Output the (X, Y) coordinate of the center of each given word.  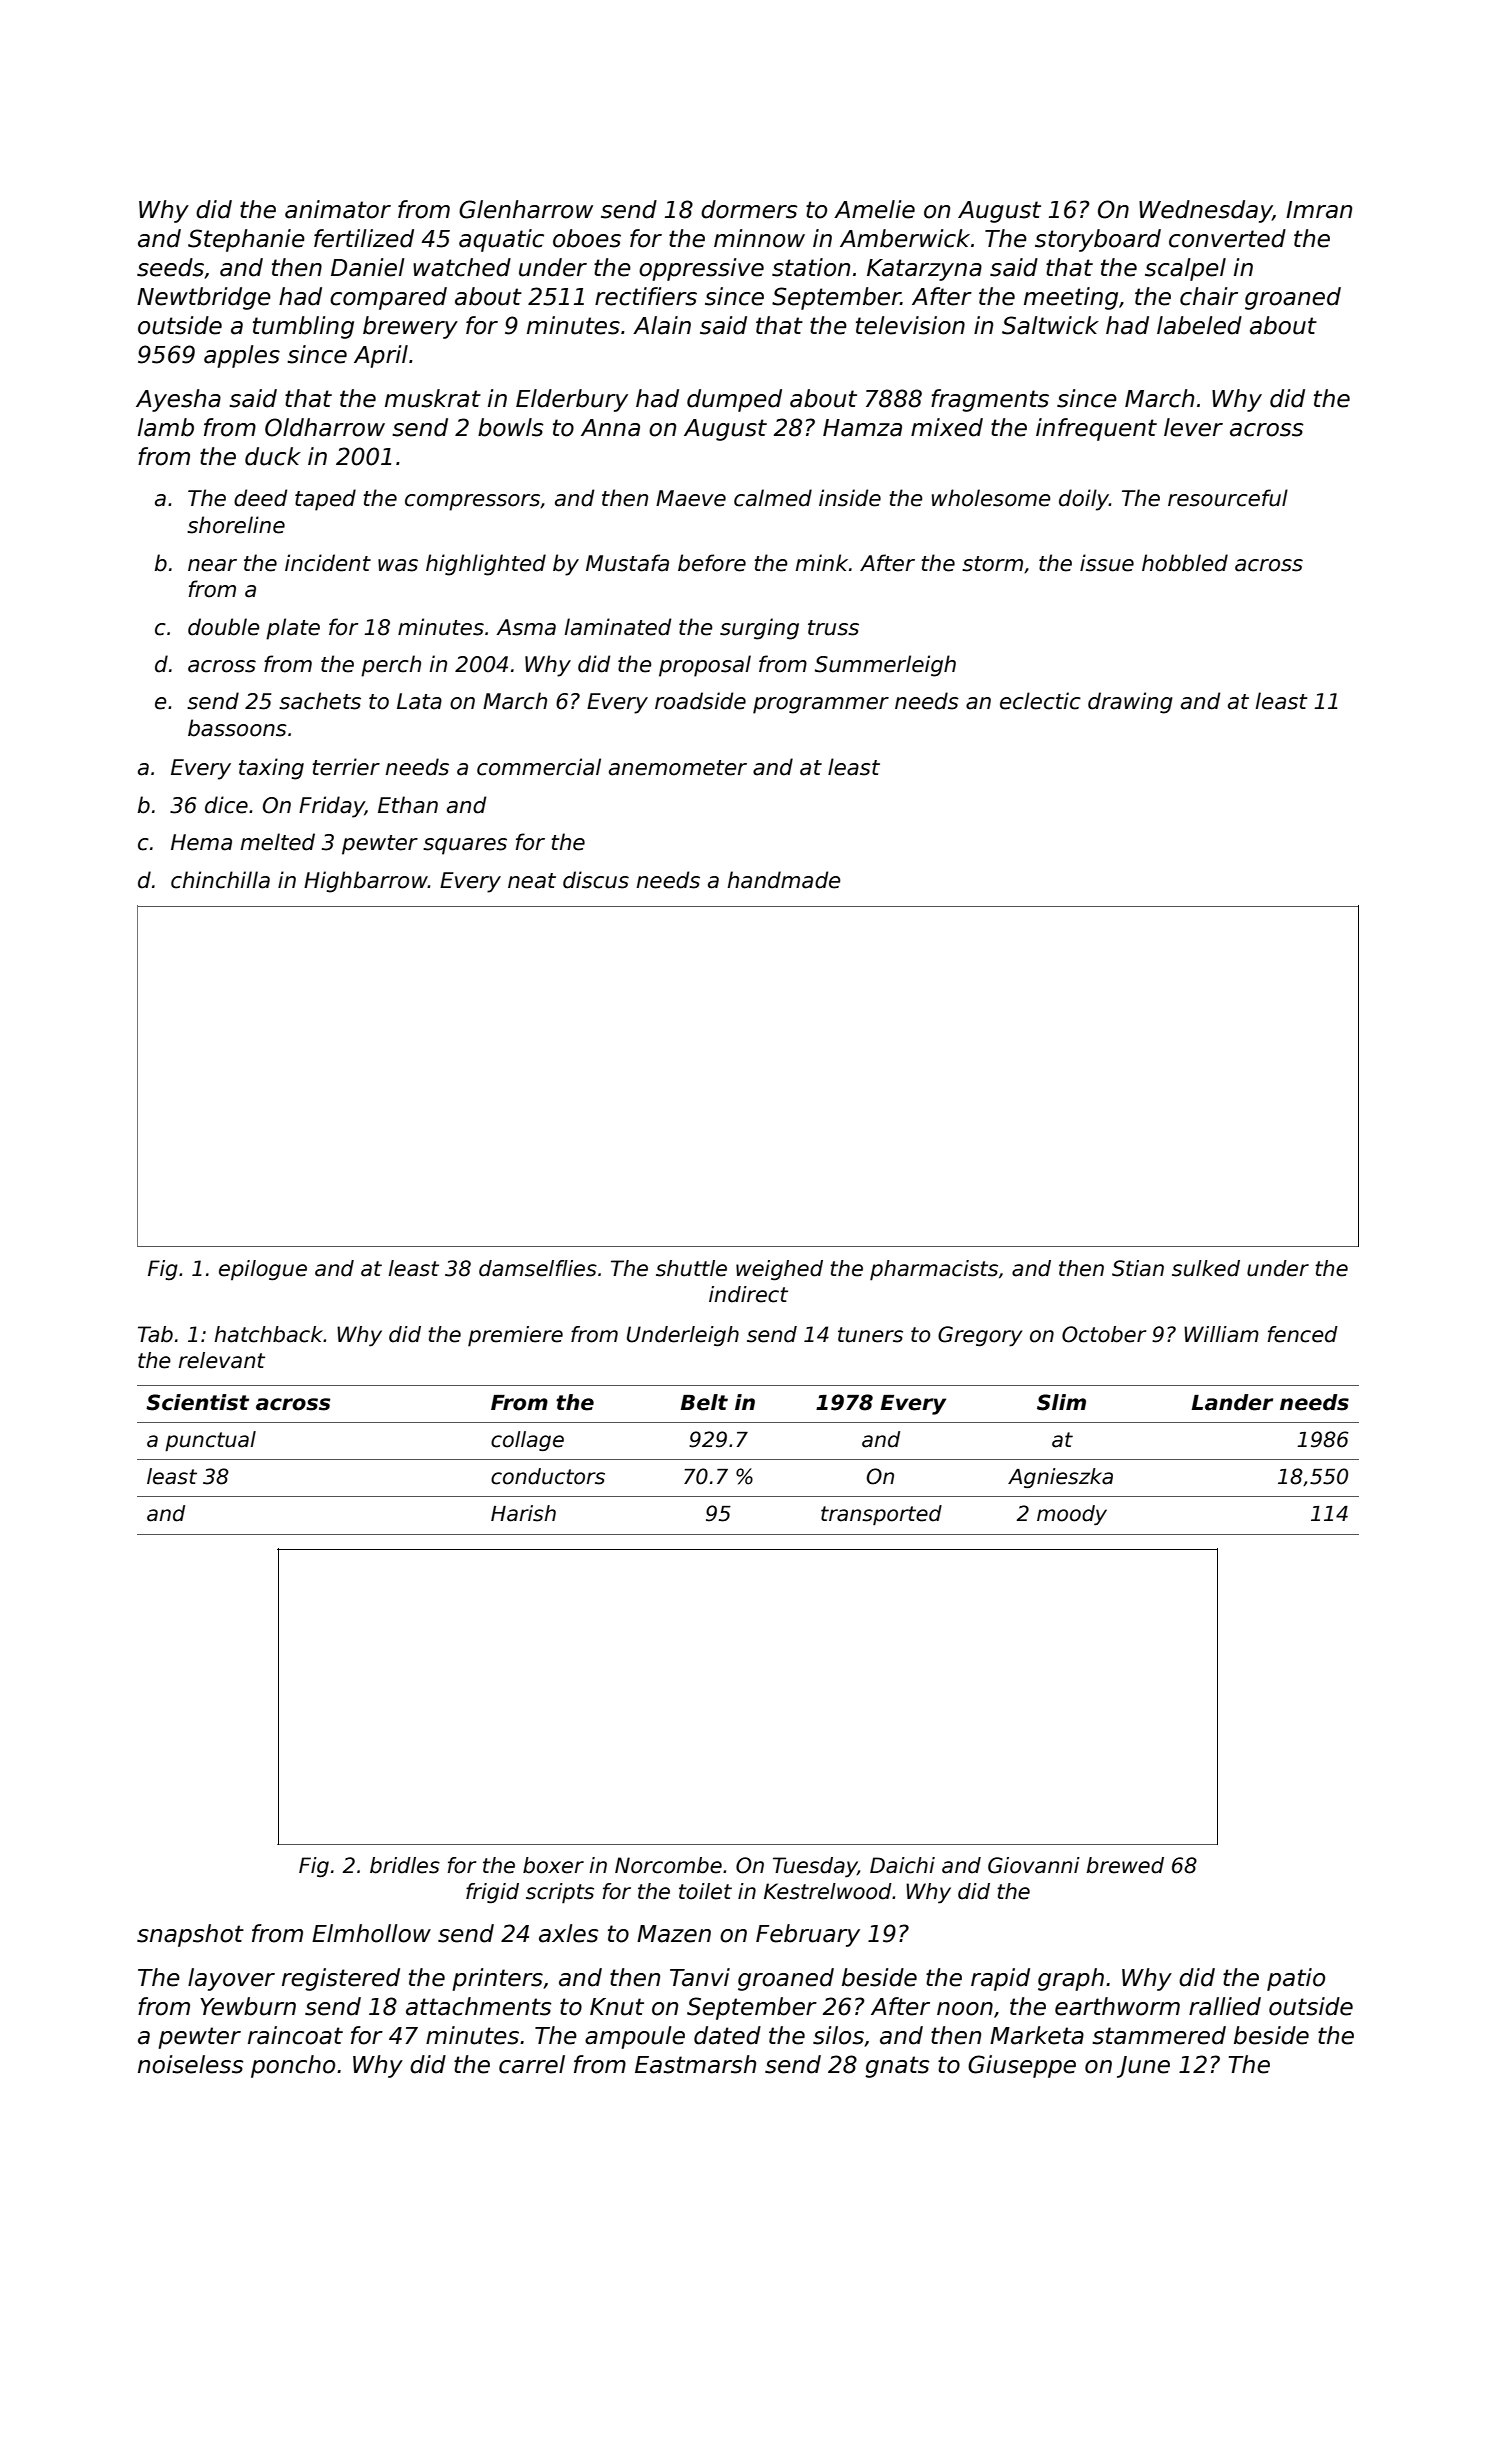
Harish (523, 1513)
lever (1193, 427)
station (811, 267)
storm (992, 564)
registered (341, 1979)
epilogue (263, 1270)
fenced (1303, 1334)
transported (881, 1515)
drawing (1130, 703)
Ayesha (178, 400)
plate (293, 629)
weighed (779, 1270)
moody (1072, 1515)
